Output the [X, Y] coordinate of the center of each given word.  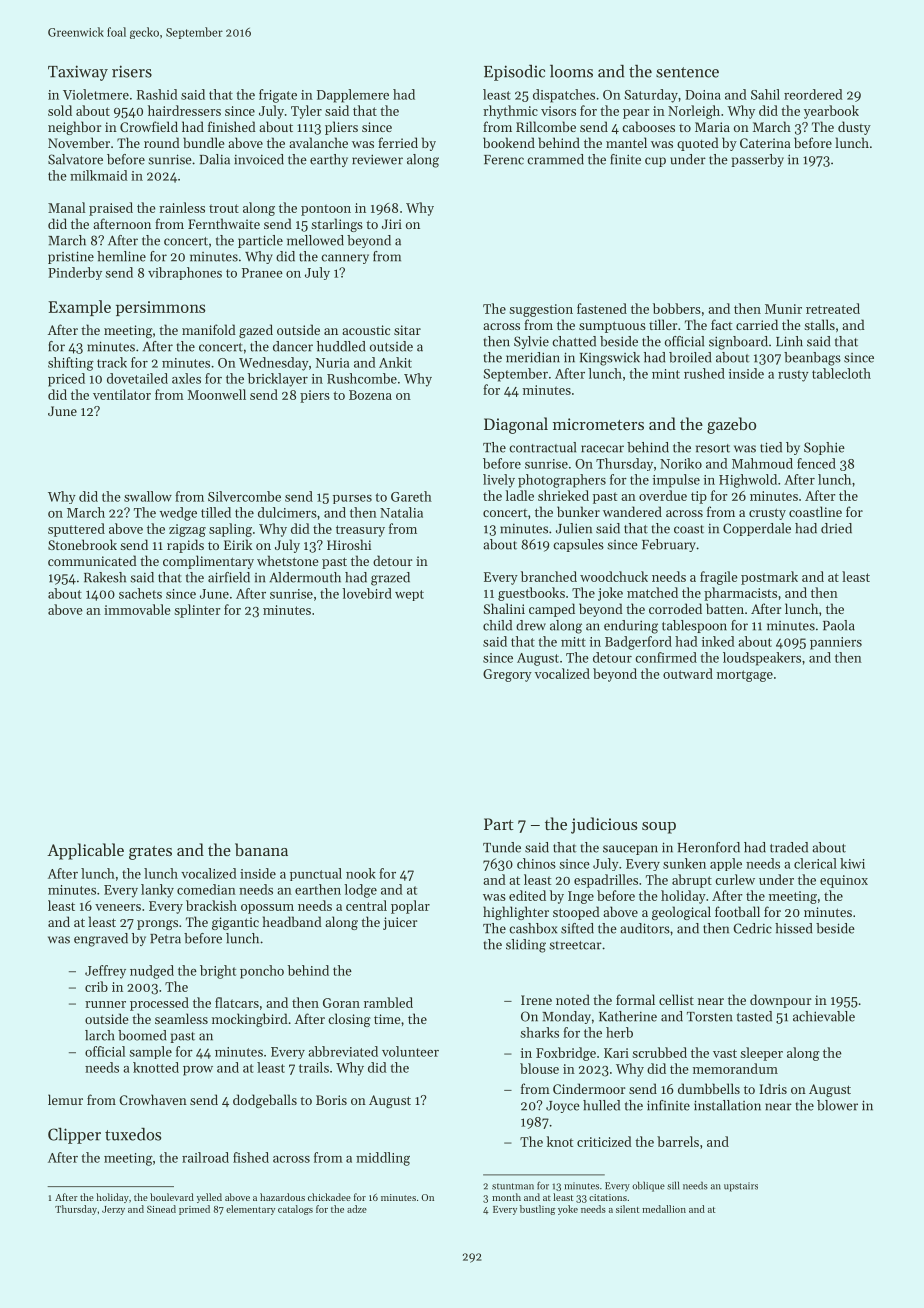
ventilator [122, 394]
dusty [854, 128]
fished [251, 1157]
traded [789, 847]
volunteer [410, 1051]
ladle [520, 495]
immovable [137, 609]
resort [713, 448]
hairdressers [184, 110]
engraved [101, 940]
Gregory [507, 675]
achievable [824, 1016]
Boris [331, 1100]
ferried [398, 142]
